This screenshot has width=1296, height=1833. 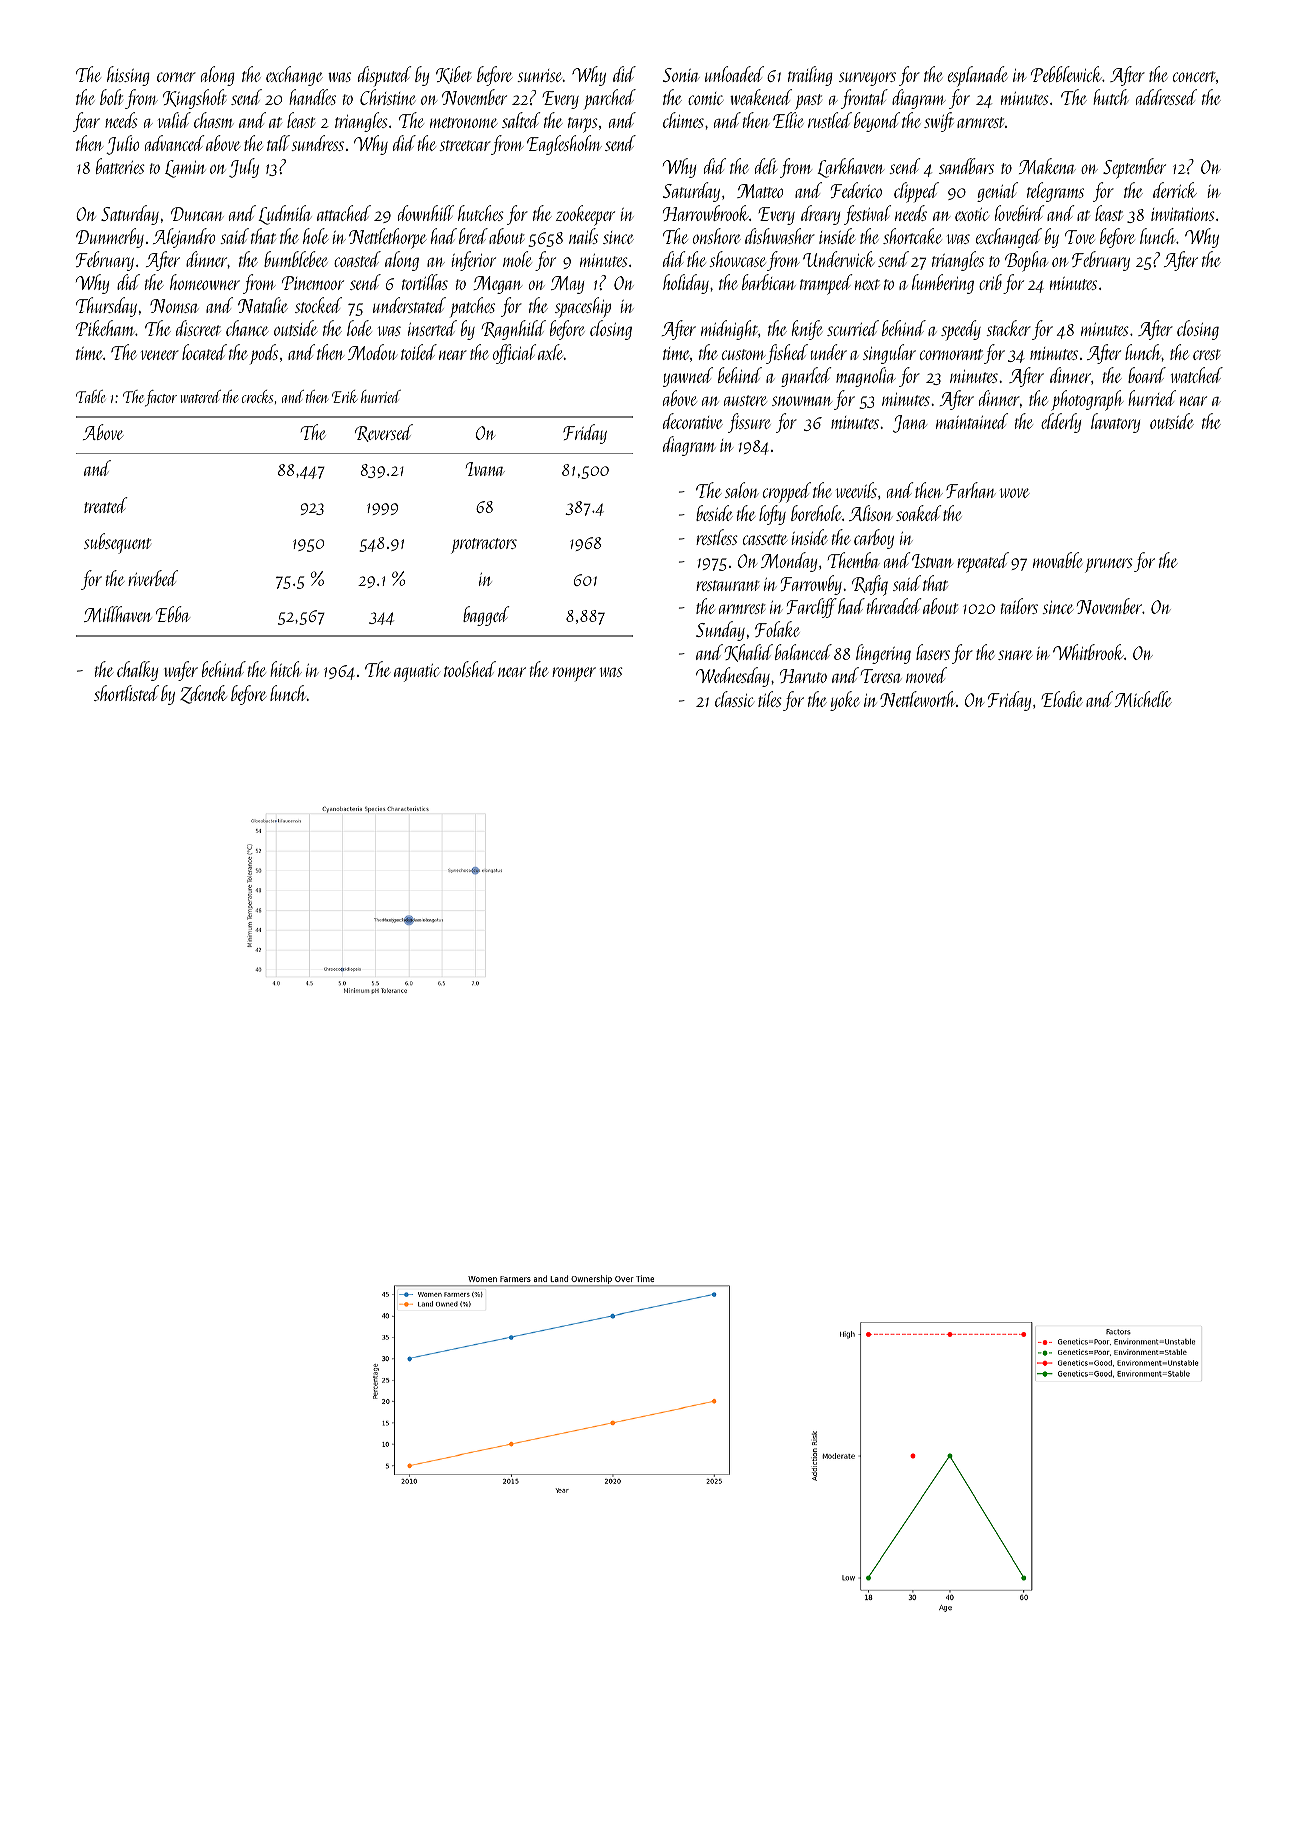 What do you see at coordinates (105, 505) in the screenshot?
I see `treated` at bounding box center [105, 505].
